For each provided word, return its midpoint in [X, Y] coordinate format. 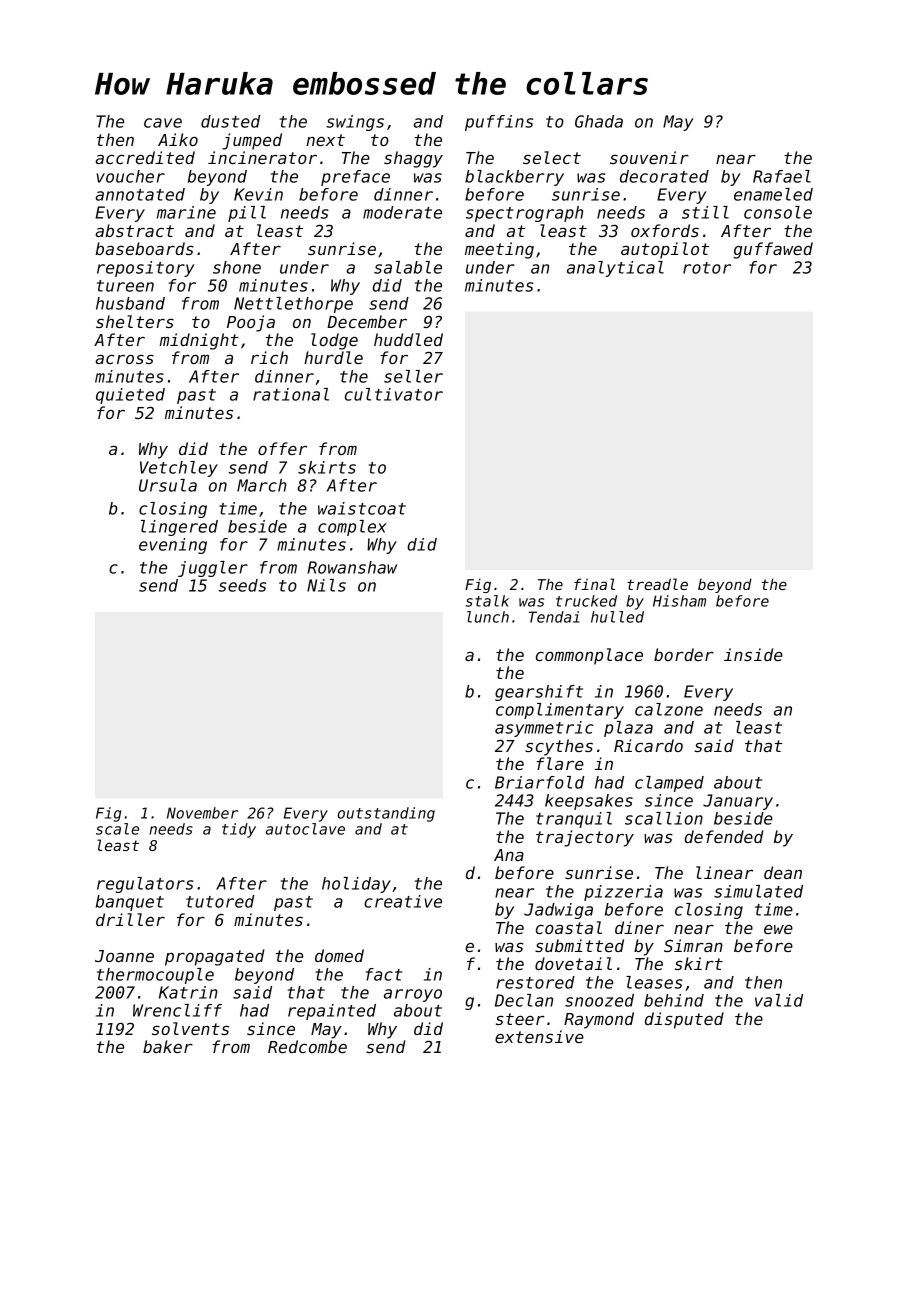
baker [168, 1046]
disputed [684, 1020]
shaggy [413, 159]
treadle [657, 584]
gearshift [539, 693]
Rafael [782, 176]
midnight [199, 341]
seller [413, 376]
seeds [242, 585]
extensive [539, 1036]
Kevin [258, 194]
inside [753, 654]
